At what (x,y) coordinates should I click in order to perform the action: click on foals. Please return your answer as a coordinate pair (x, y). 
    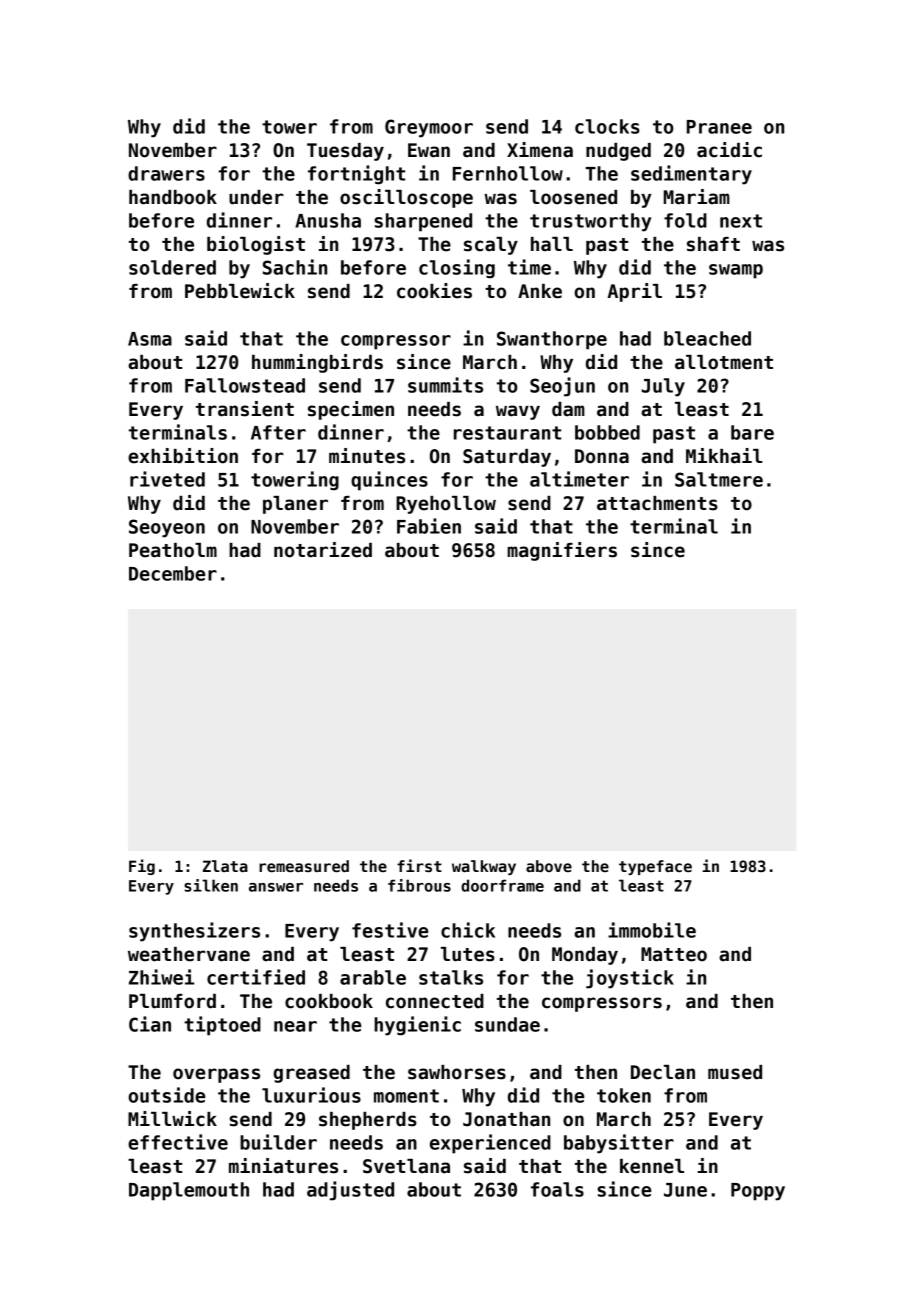
    Looking at the image, I should click on (557, 1189).
